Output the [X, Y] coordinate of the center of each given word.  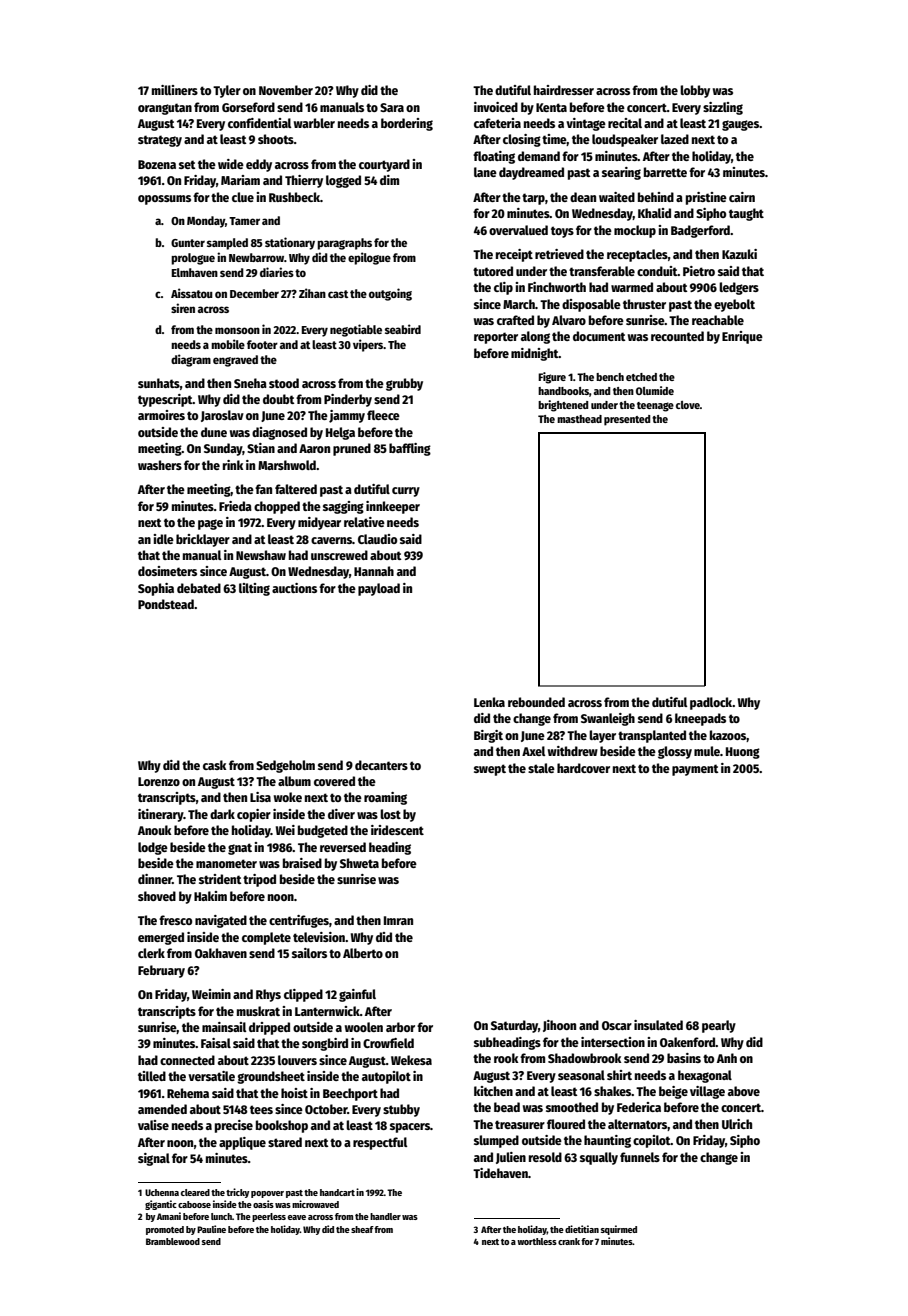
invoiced [496, 107]
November [286, 90]
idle [164, 539]
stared [285, 1142]
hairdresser [564, 90]
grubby [404, 384]
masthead [579, 419]
